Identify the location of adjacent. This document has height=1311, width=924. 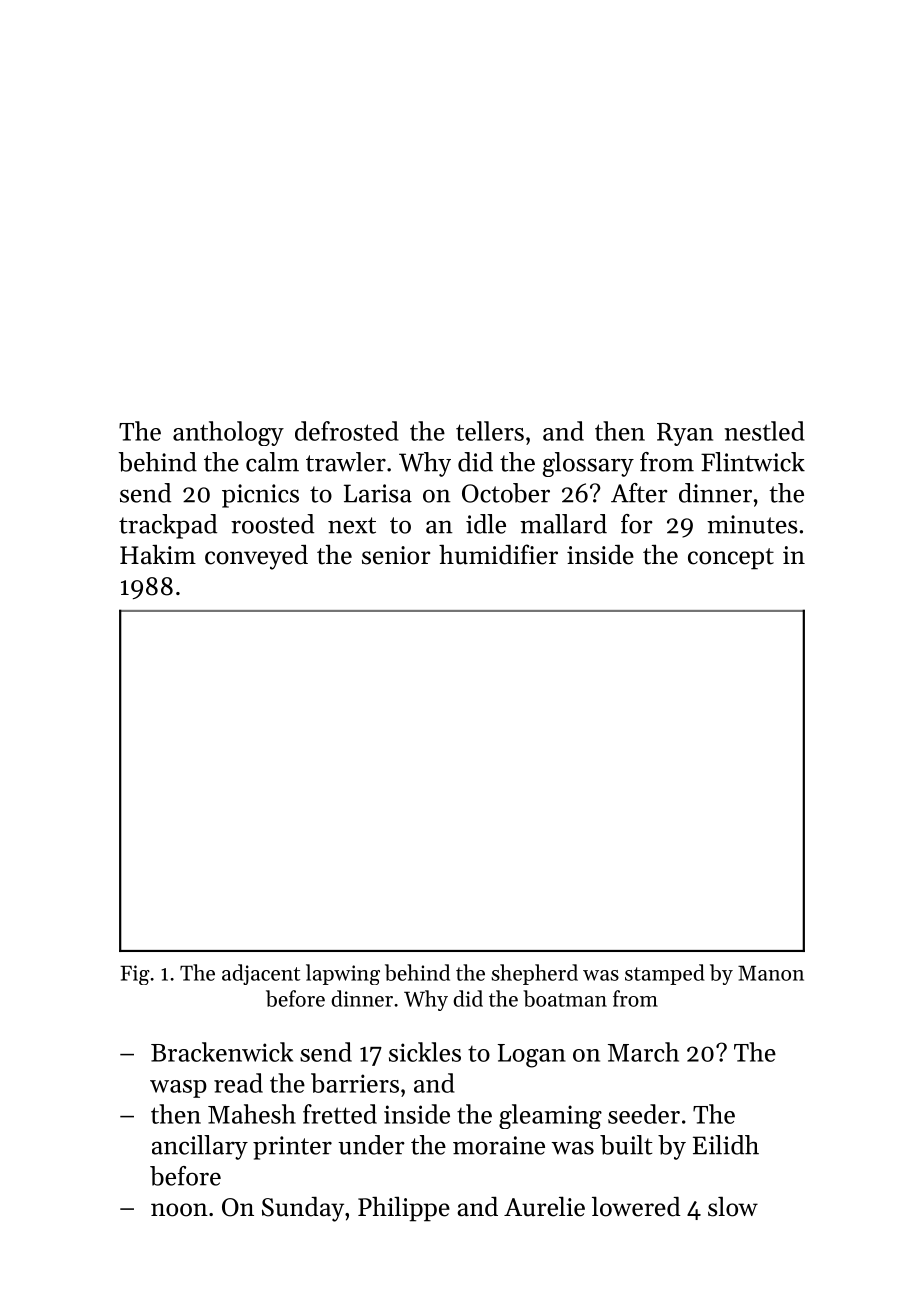
(261, 974).
